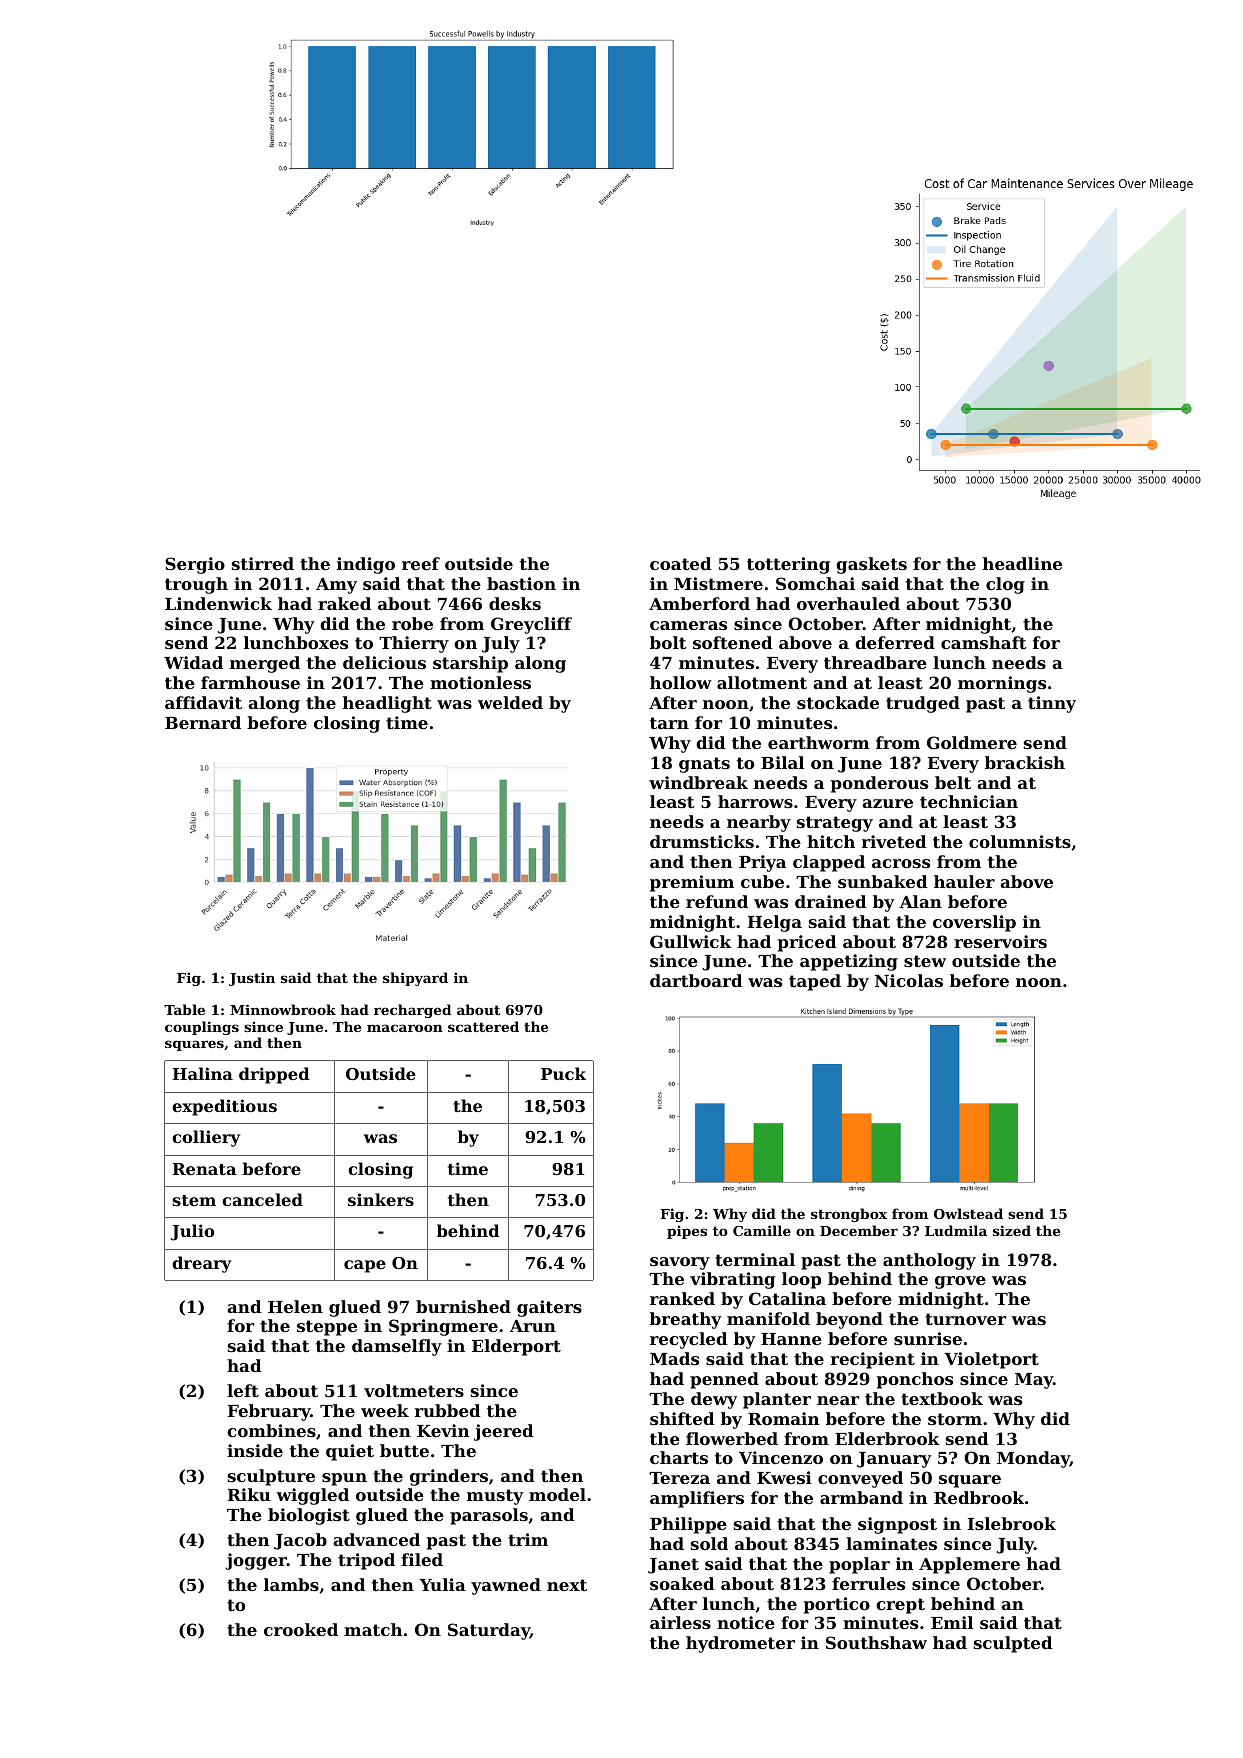 This document has height=1758, width=1243. What do you see at coordinates (955, 1419) in the document?
I see `storm` at bounding box center [955, 1419].
